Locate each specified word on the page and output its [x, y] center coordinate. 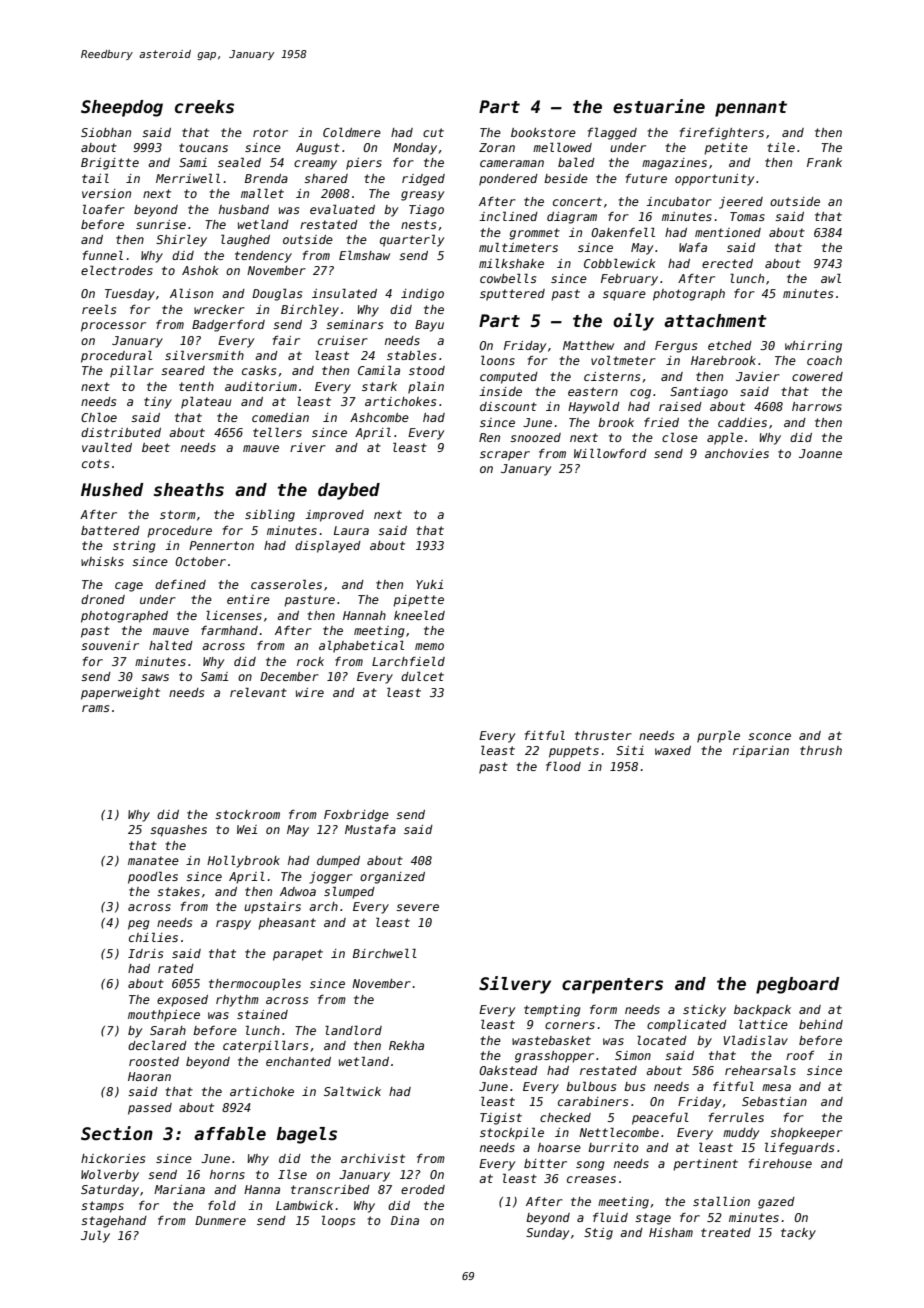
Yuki [429, 584]
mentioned [728, 232]
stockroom [247, 814]
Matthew [588, 345]
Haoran [149, 1076]
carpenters [612, 986]
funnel [103, 255]
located [662, 1040]
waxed [673, 750]
